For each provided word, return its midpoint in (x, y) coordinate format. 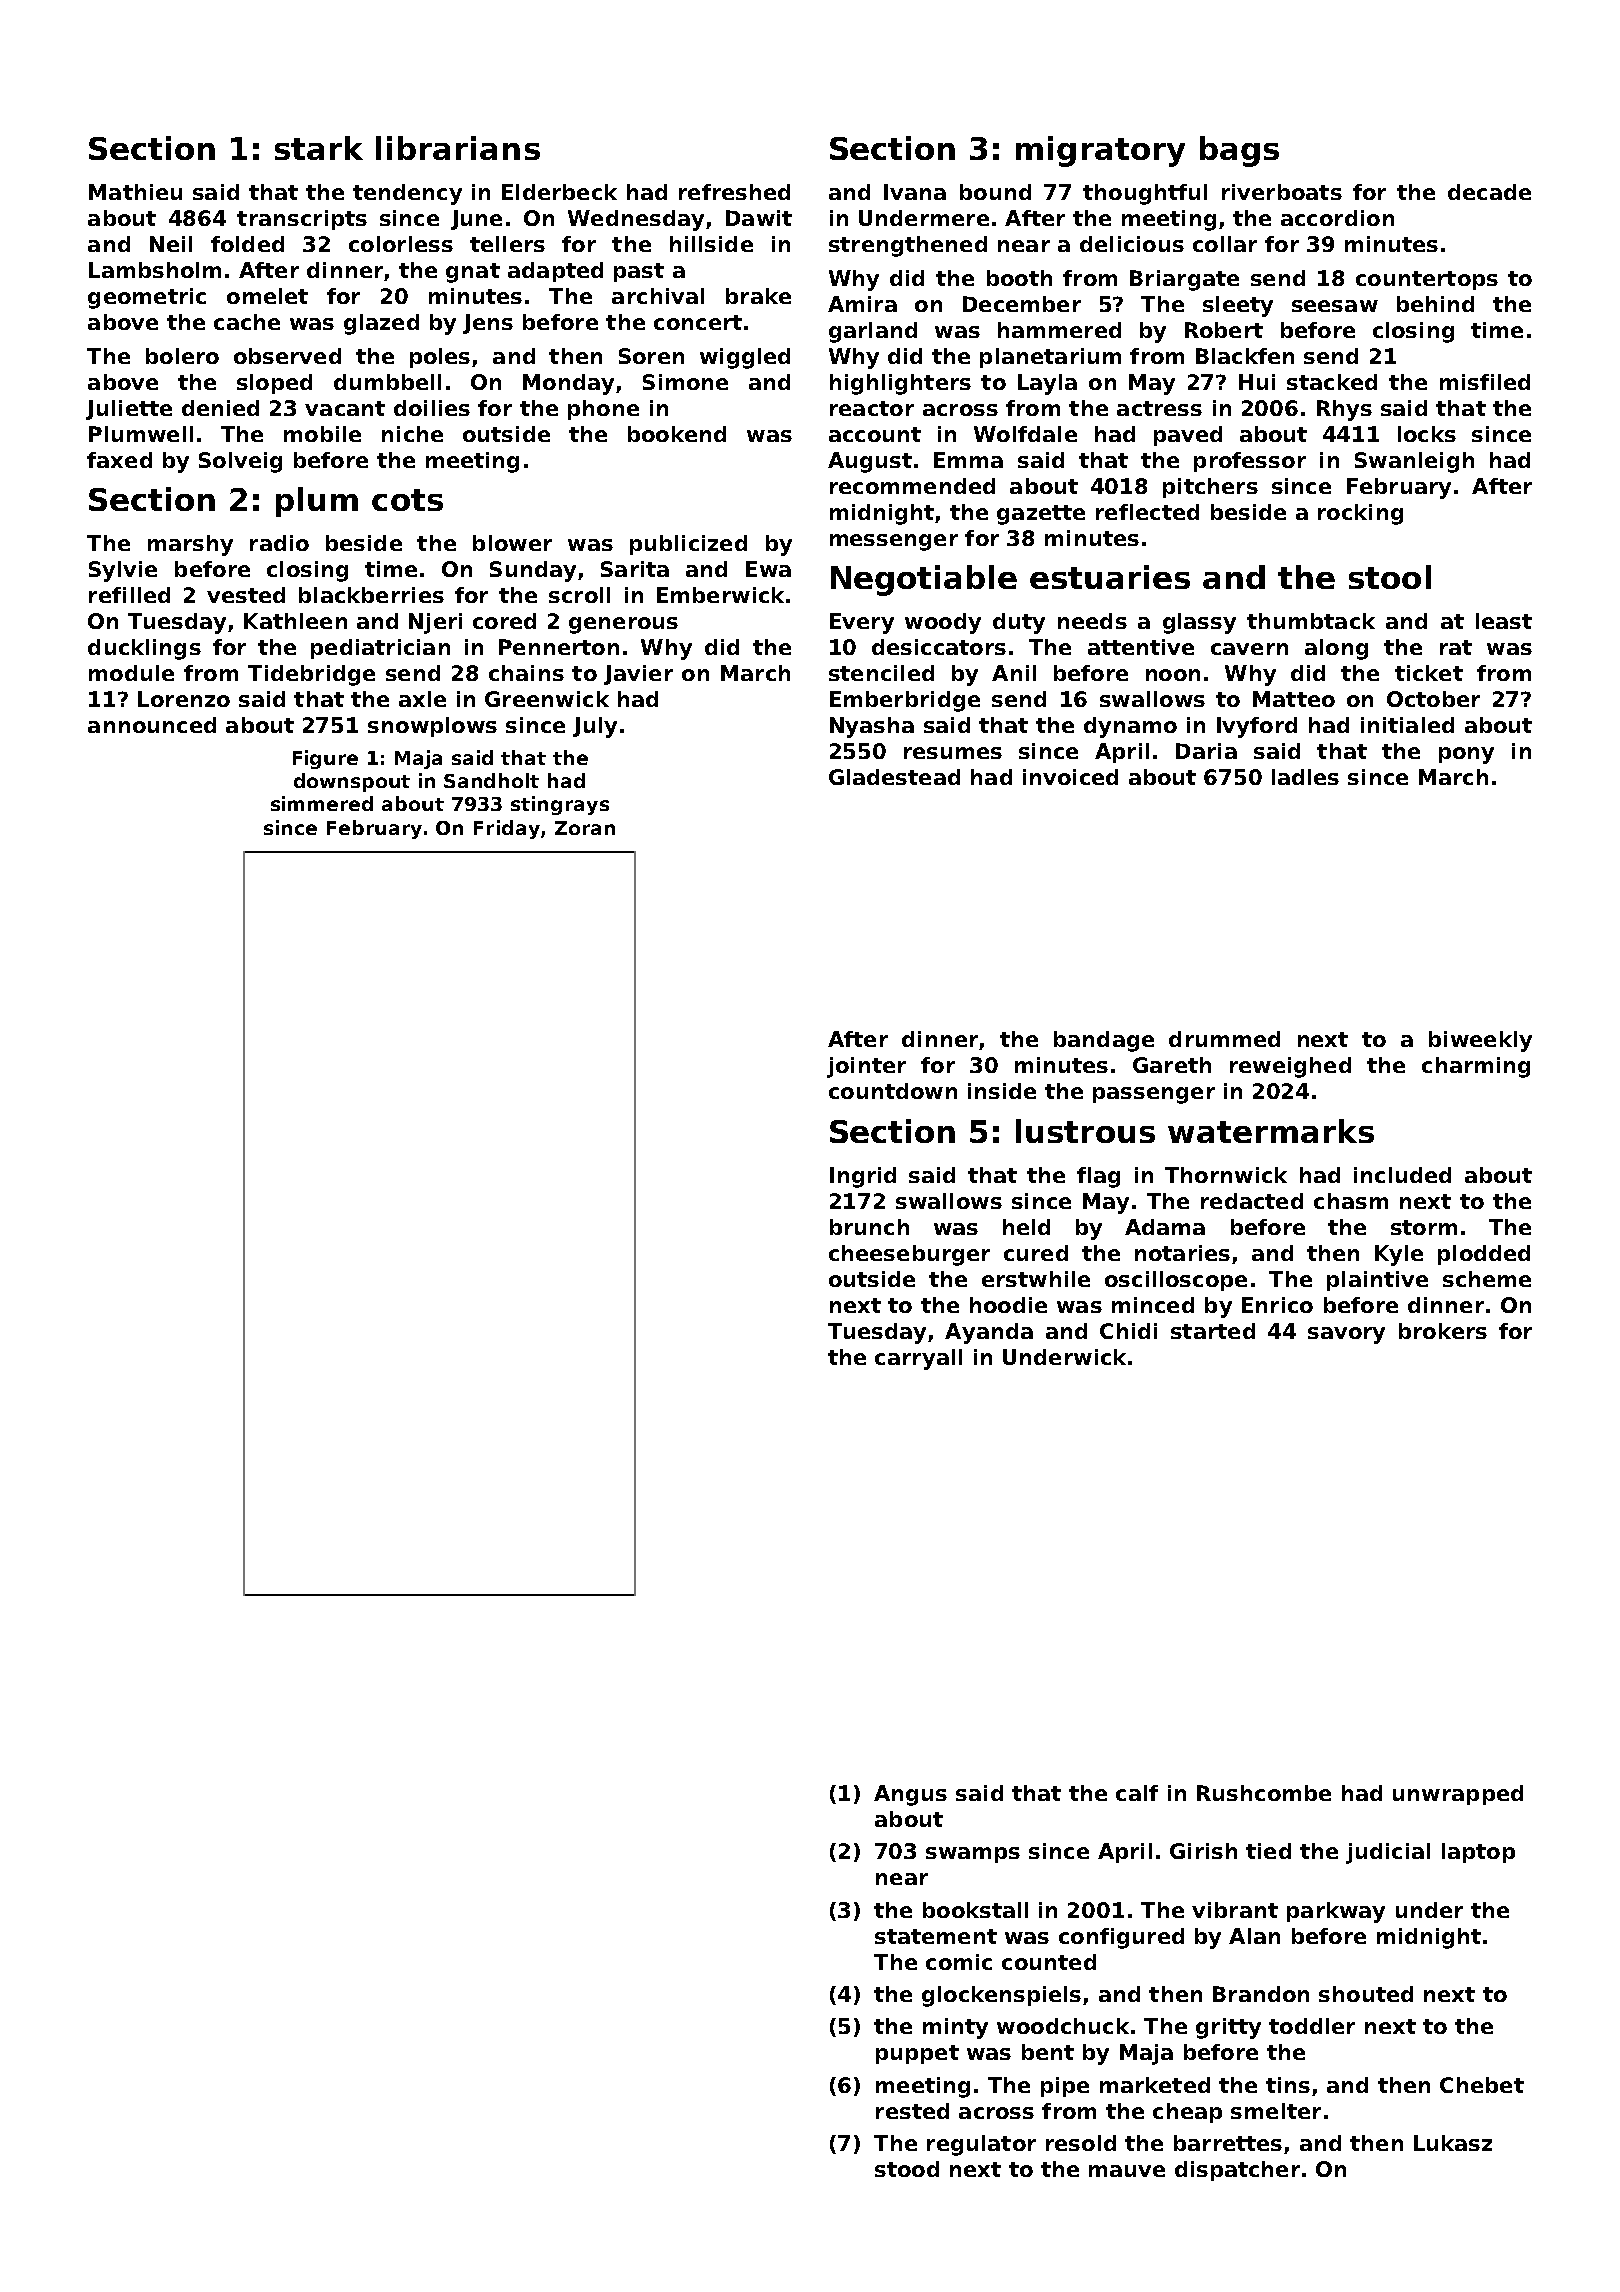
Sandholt (491, 780)
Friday (507, 829)
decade (1489, 192)
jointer (866, 1067)
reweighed (1290, 1067)
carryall (918, 1359)
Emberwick (720, 595)
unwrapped (1458, 1795)
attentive (1141, 647)
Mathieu (135, 192)
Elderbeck (559, 192)
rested (912, 2111)
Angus (910, 1795)
